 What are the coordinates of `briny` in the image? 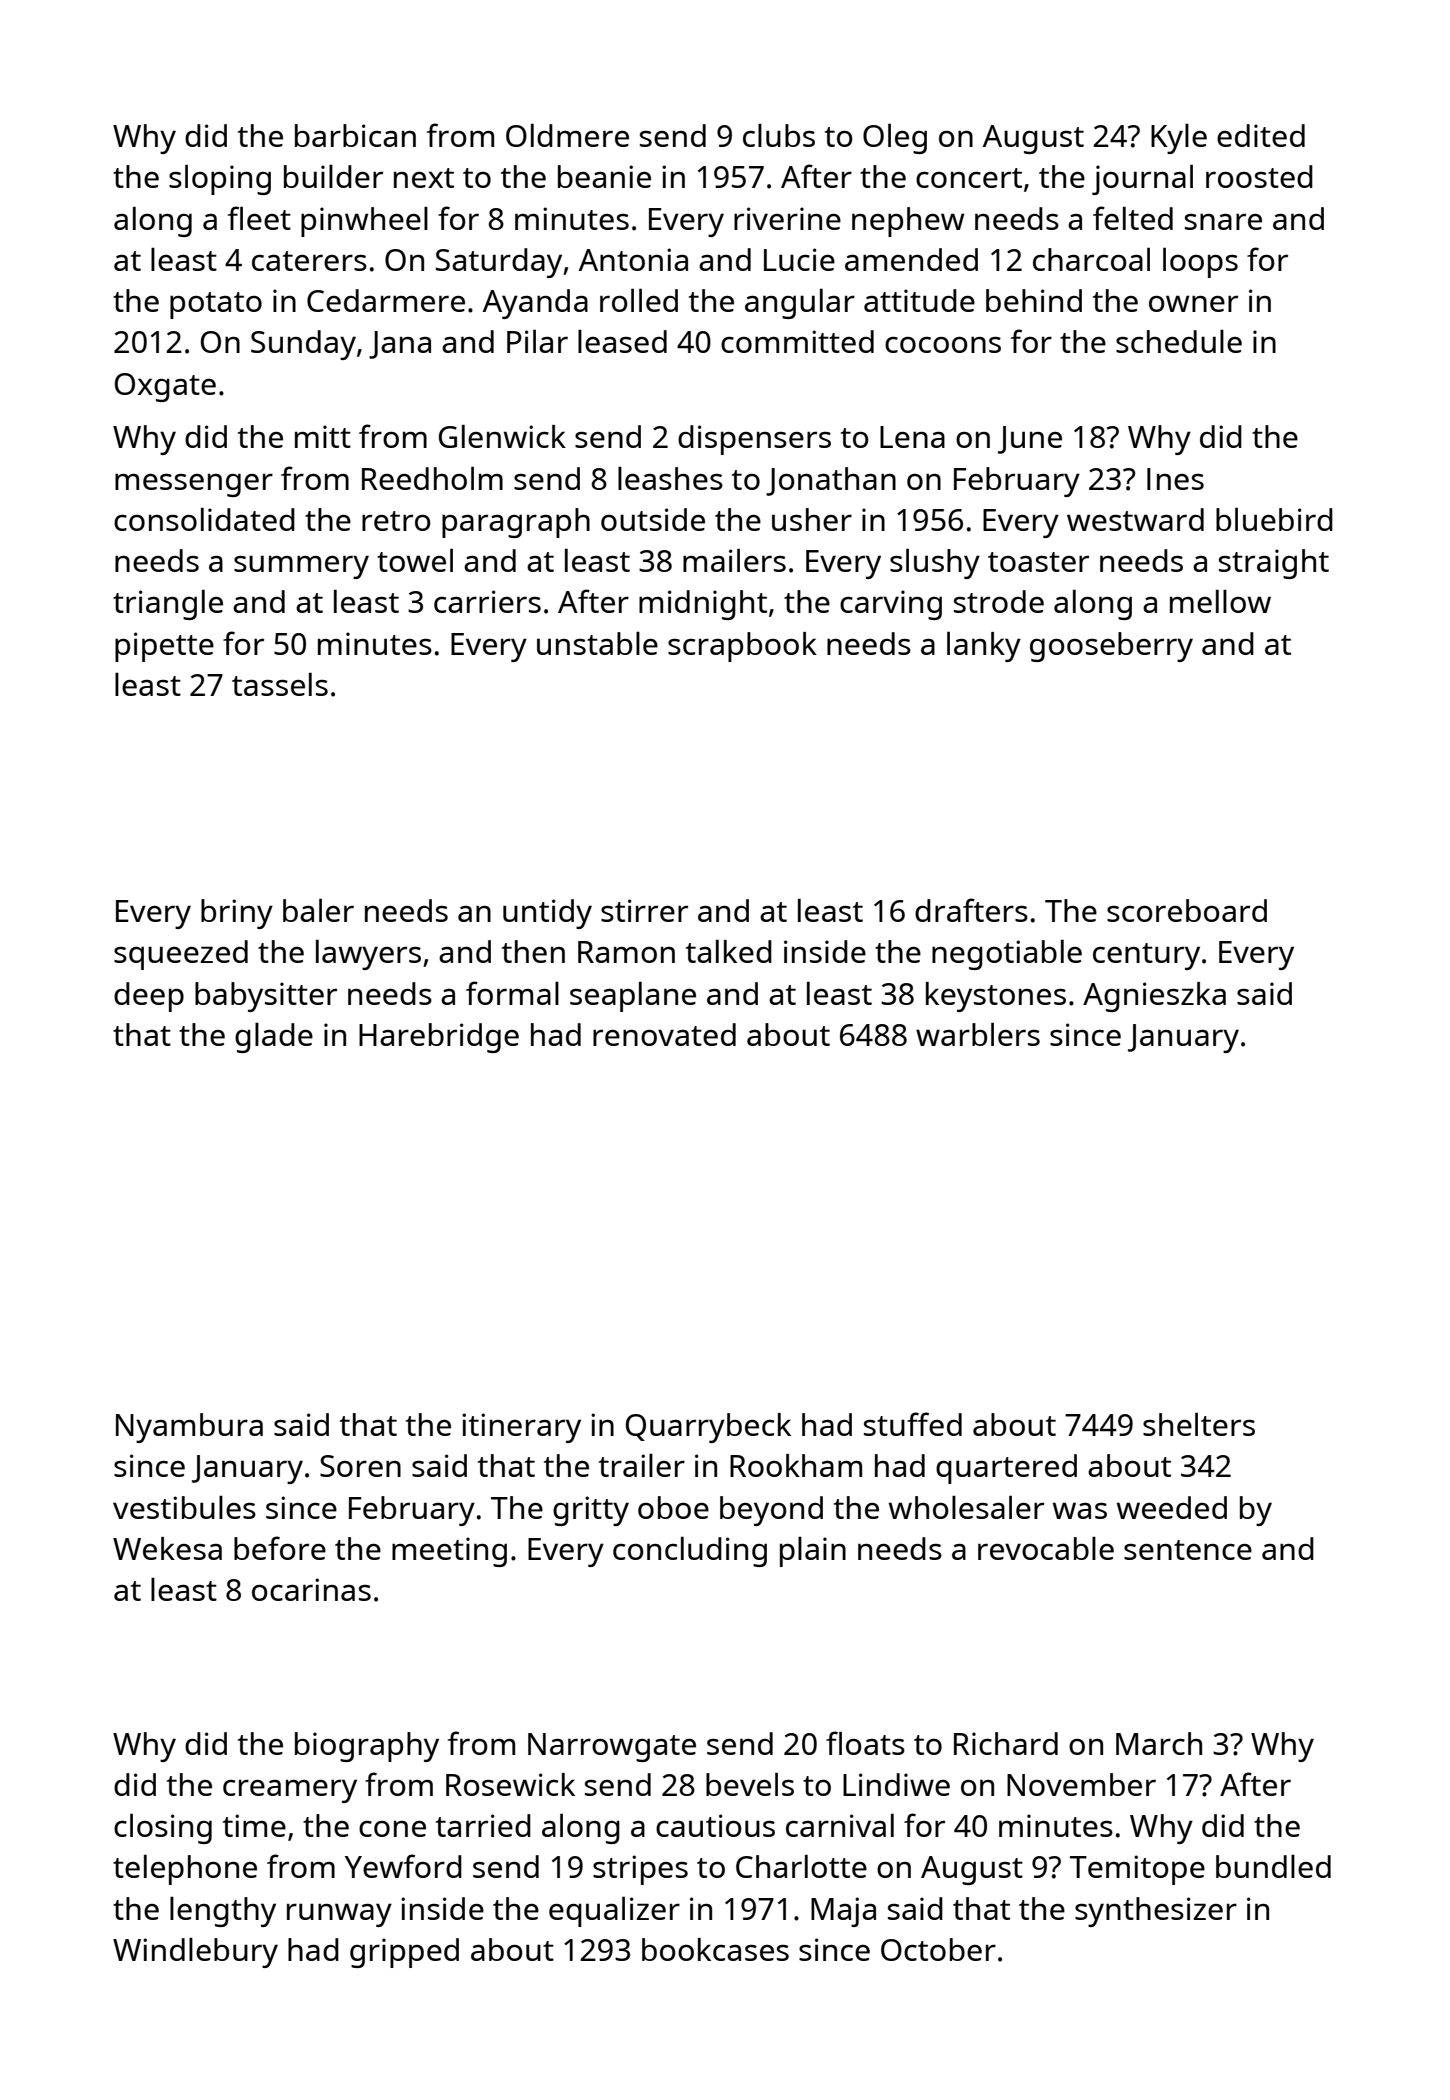 It's located at (237, 914).
